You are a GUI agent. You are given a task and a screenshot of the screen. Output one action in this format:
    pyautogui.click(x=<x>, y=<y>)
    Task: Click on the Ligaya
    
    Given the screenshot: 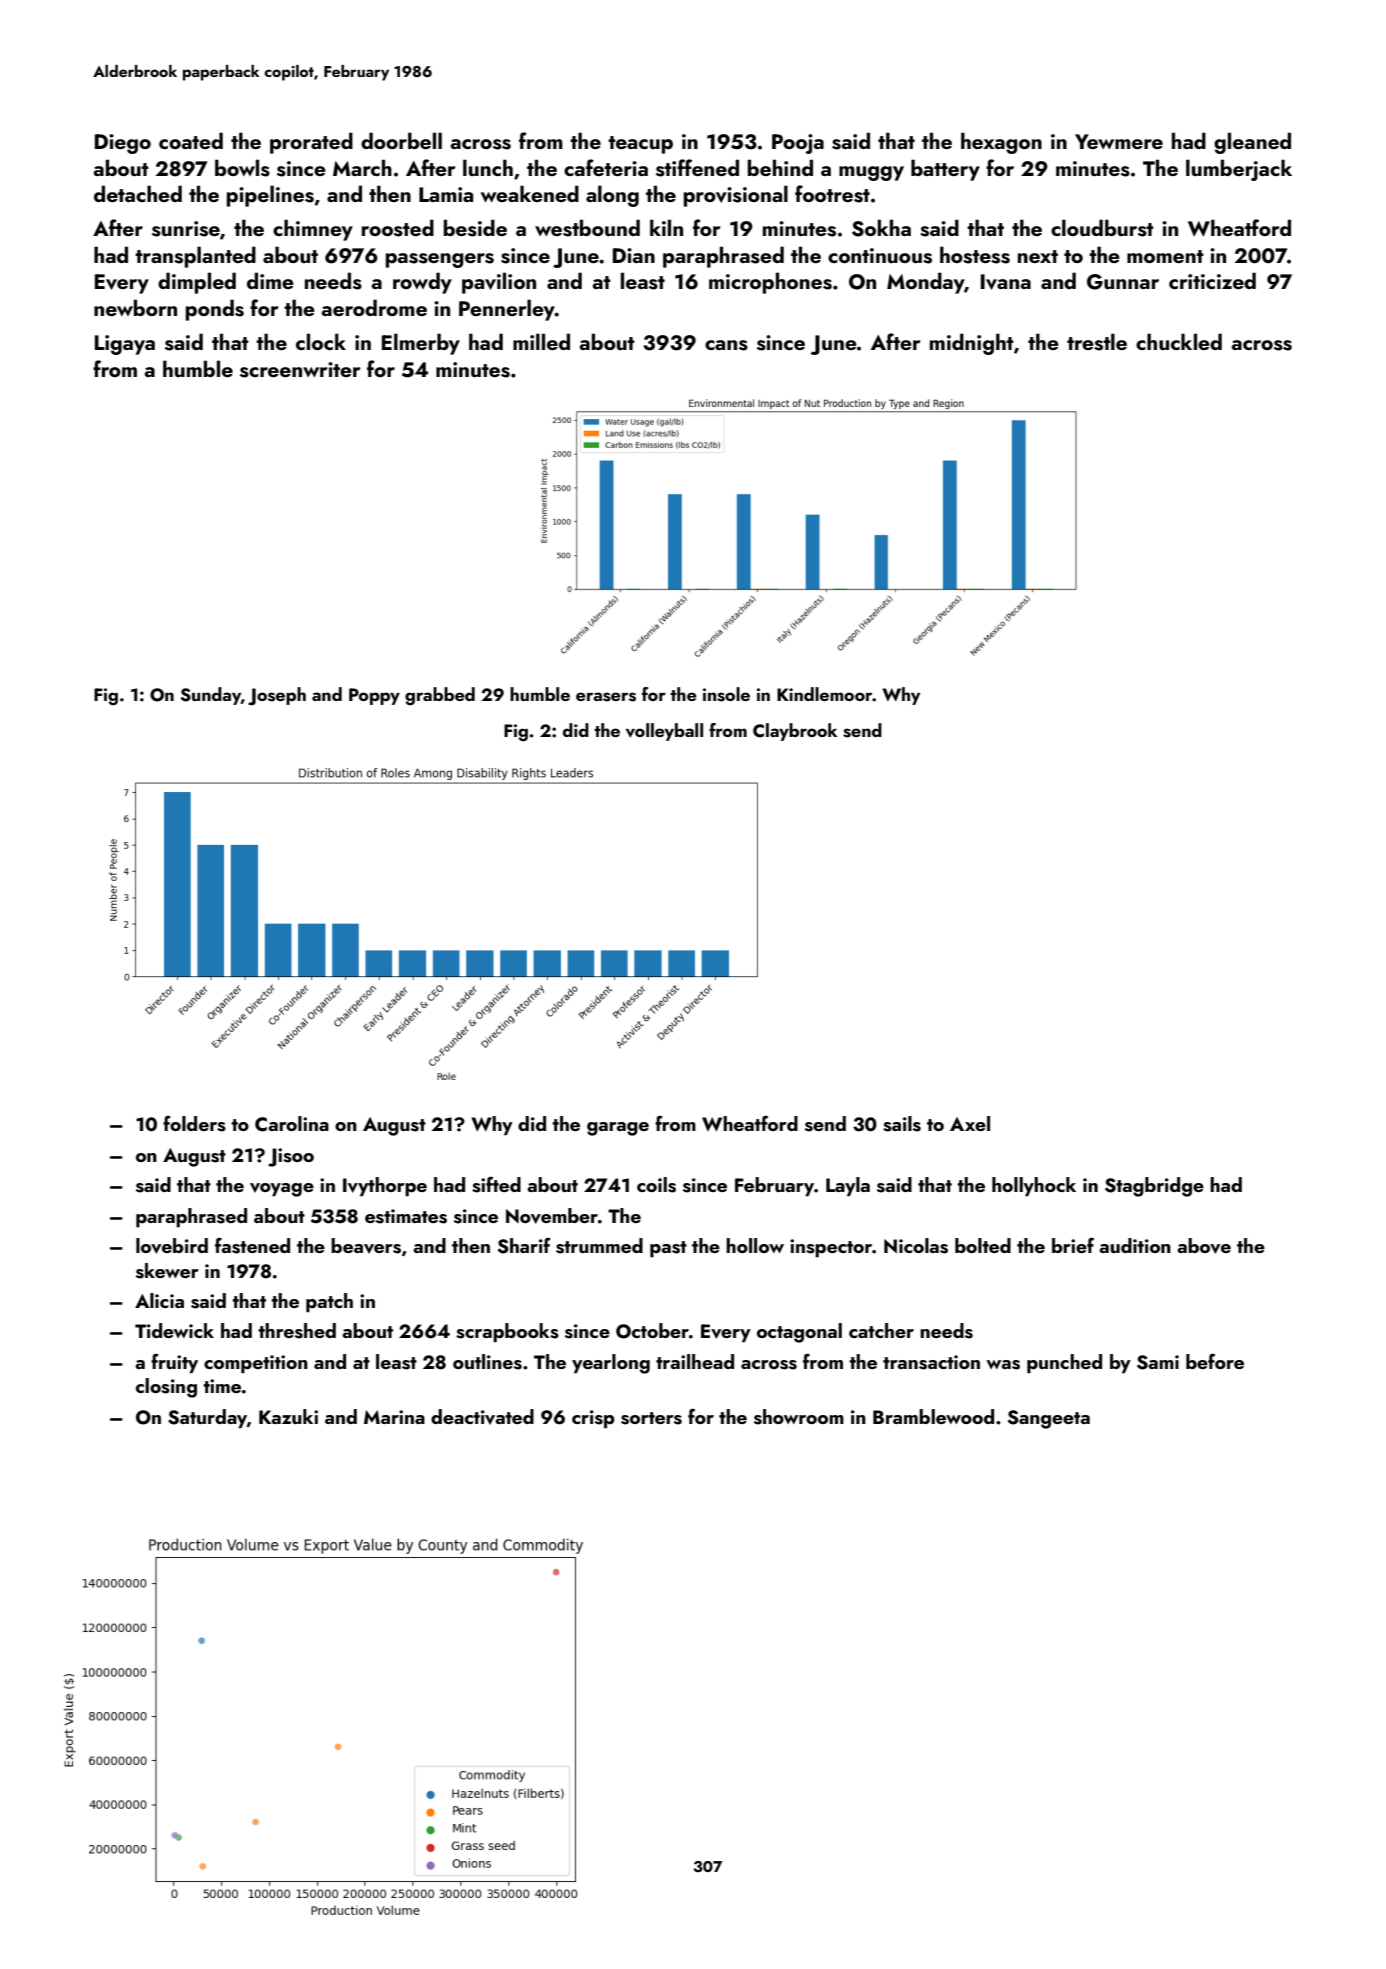 What is the action you would take?
    pyautogui.click(x=125, y=345)
